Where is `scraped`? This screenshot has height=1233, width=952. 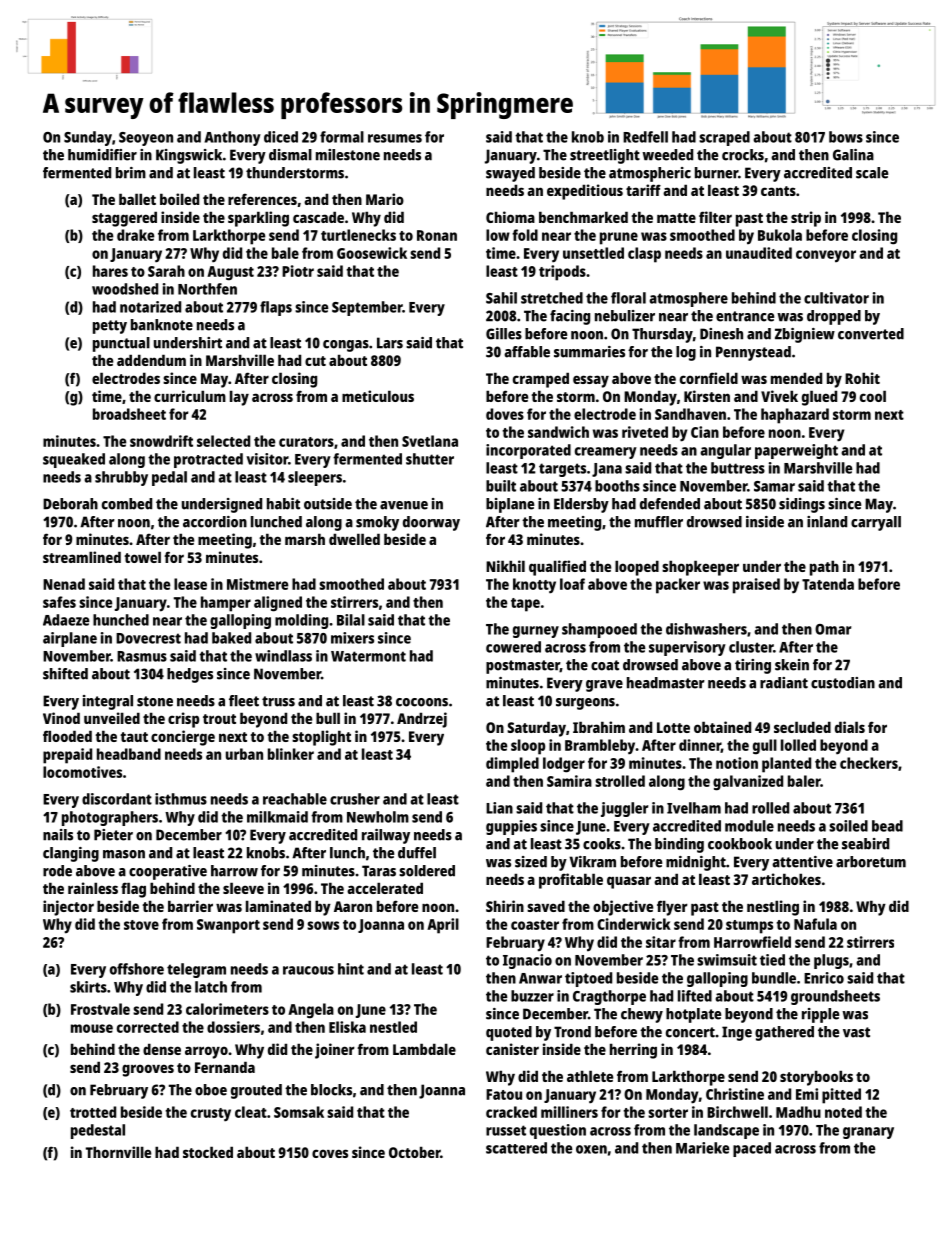
scraped is located at coordinates (724, 138).
